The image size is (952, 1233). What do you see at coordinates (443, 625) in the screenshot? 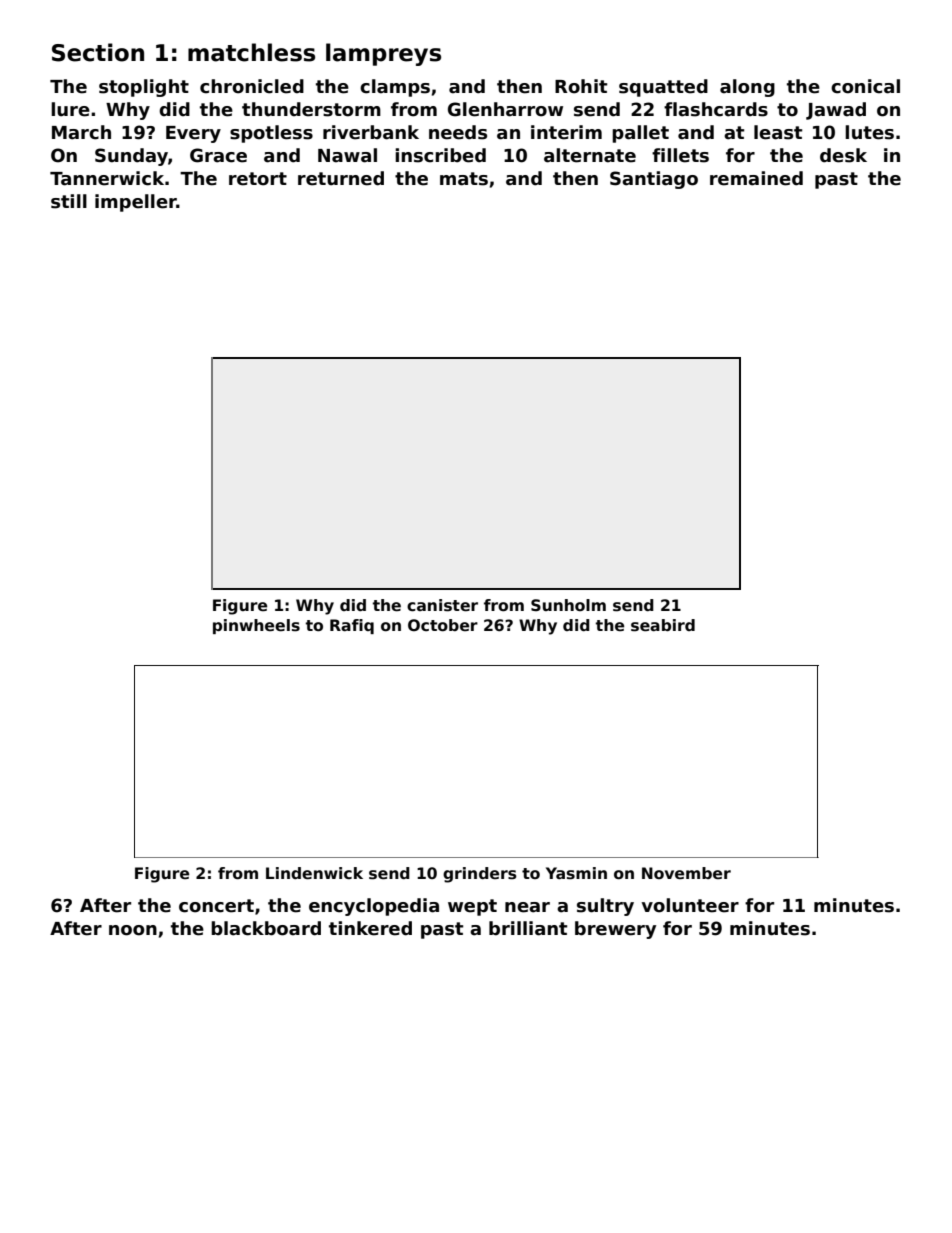
I see `October` at bounding box center [443, 625].
